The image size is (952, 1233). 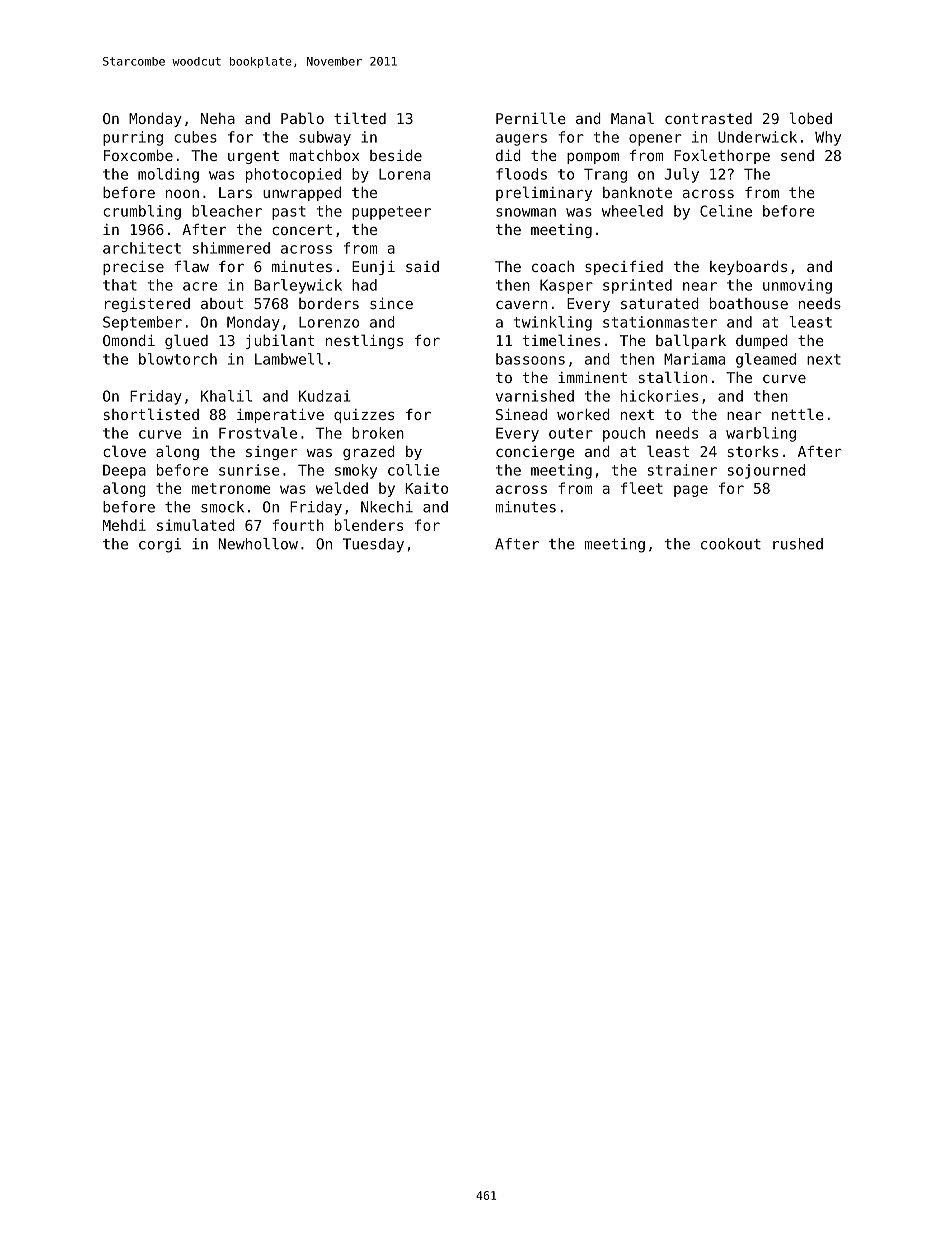 I want to click on did, so click(x=508, y=155).
